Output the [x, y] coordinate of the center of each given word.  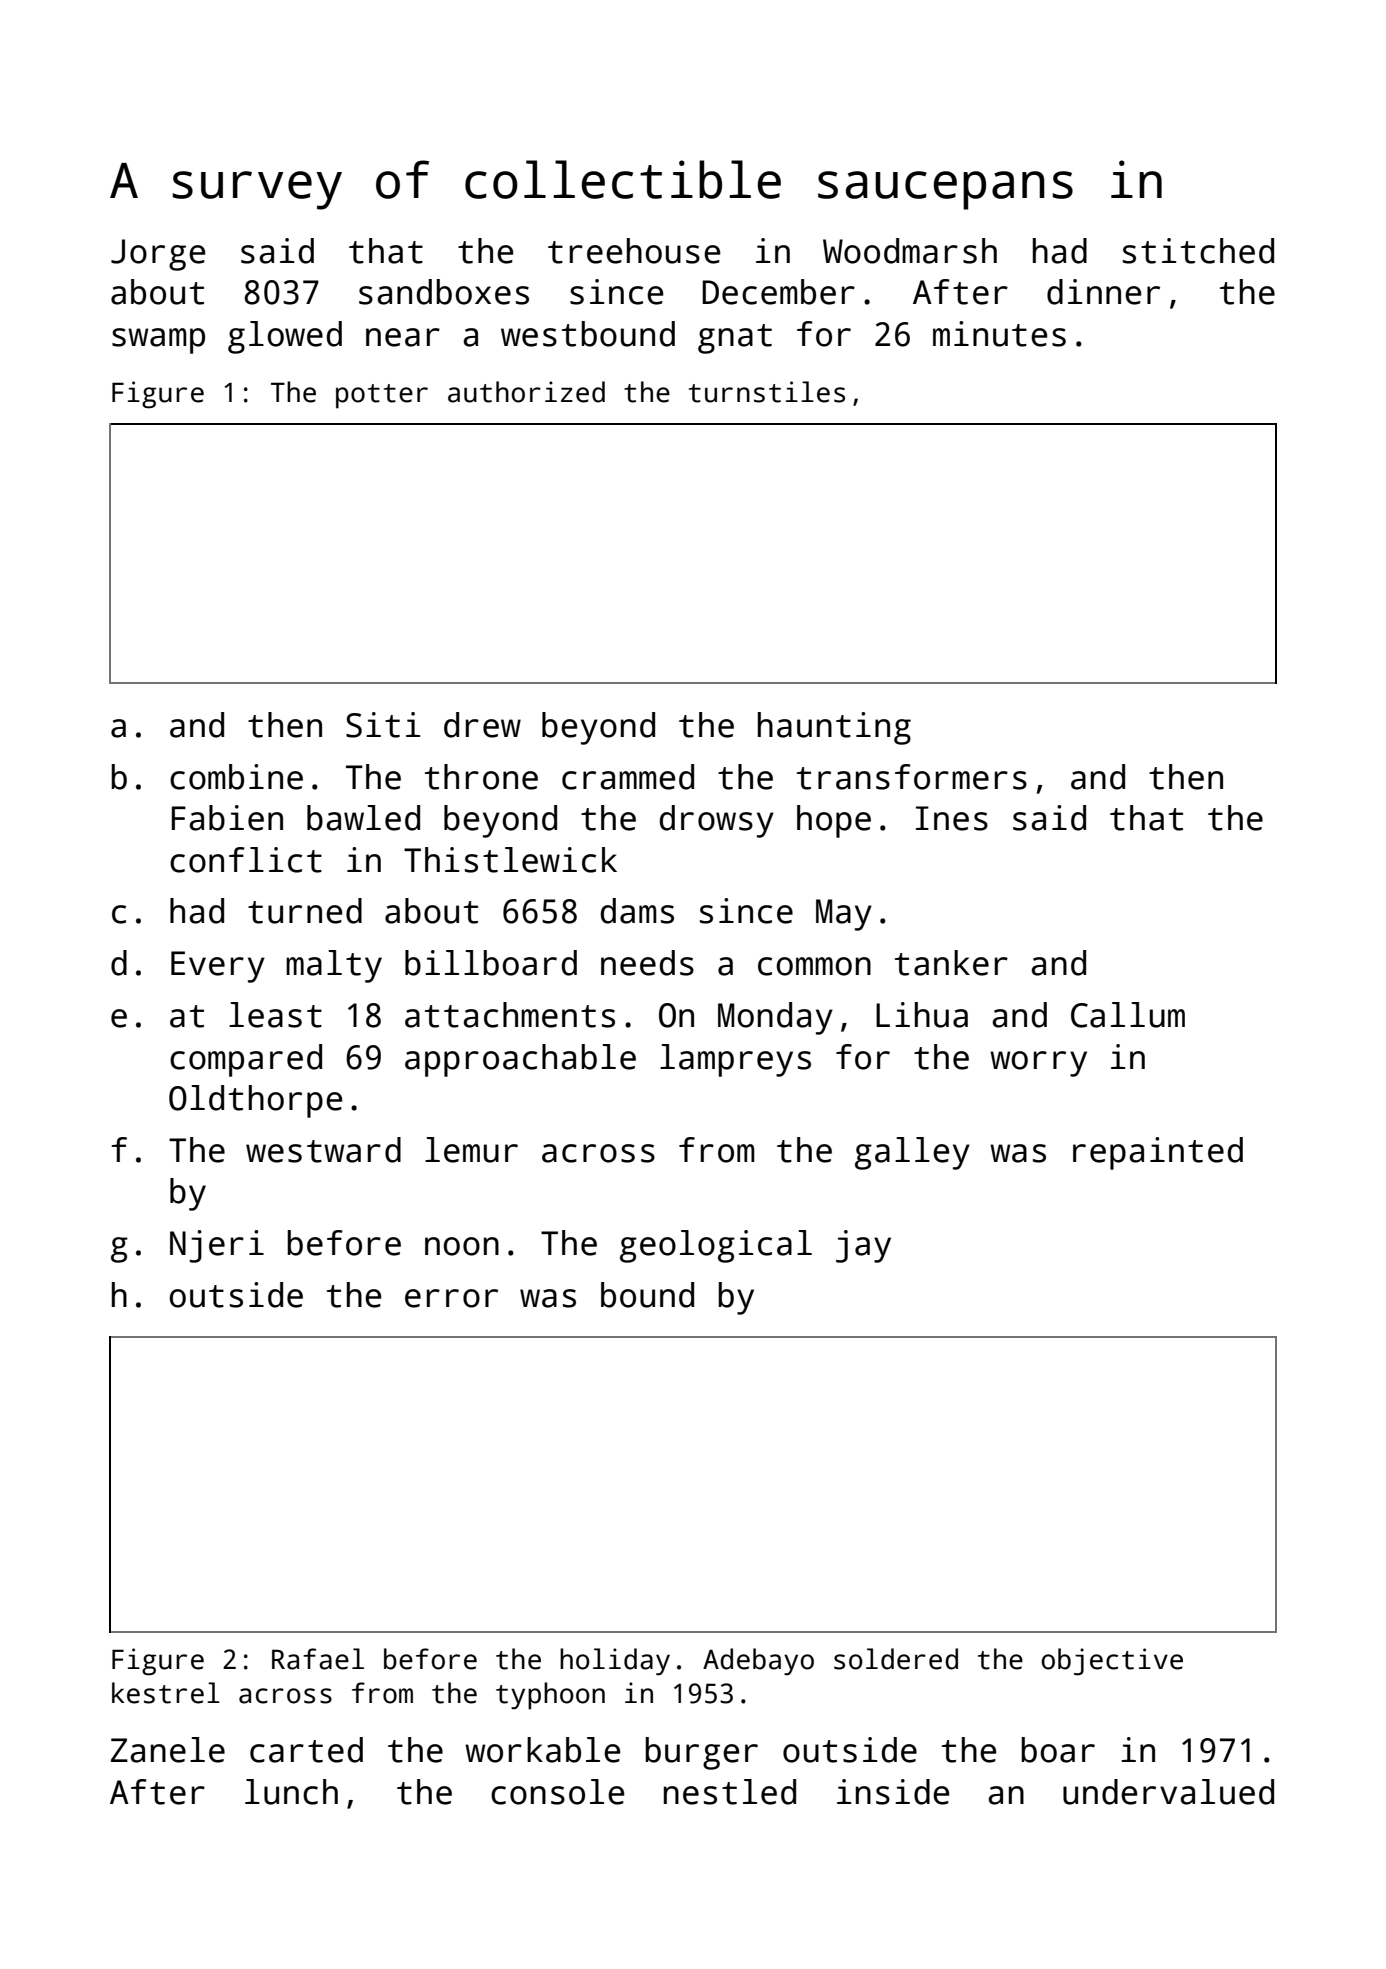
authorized [526, 392]
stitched [1198, 251]
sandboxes [444, 292]
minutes [999, 334]
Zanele [168, 1750]
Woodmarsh [910, 251]
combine [236, 777]
